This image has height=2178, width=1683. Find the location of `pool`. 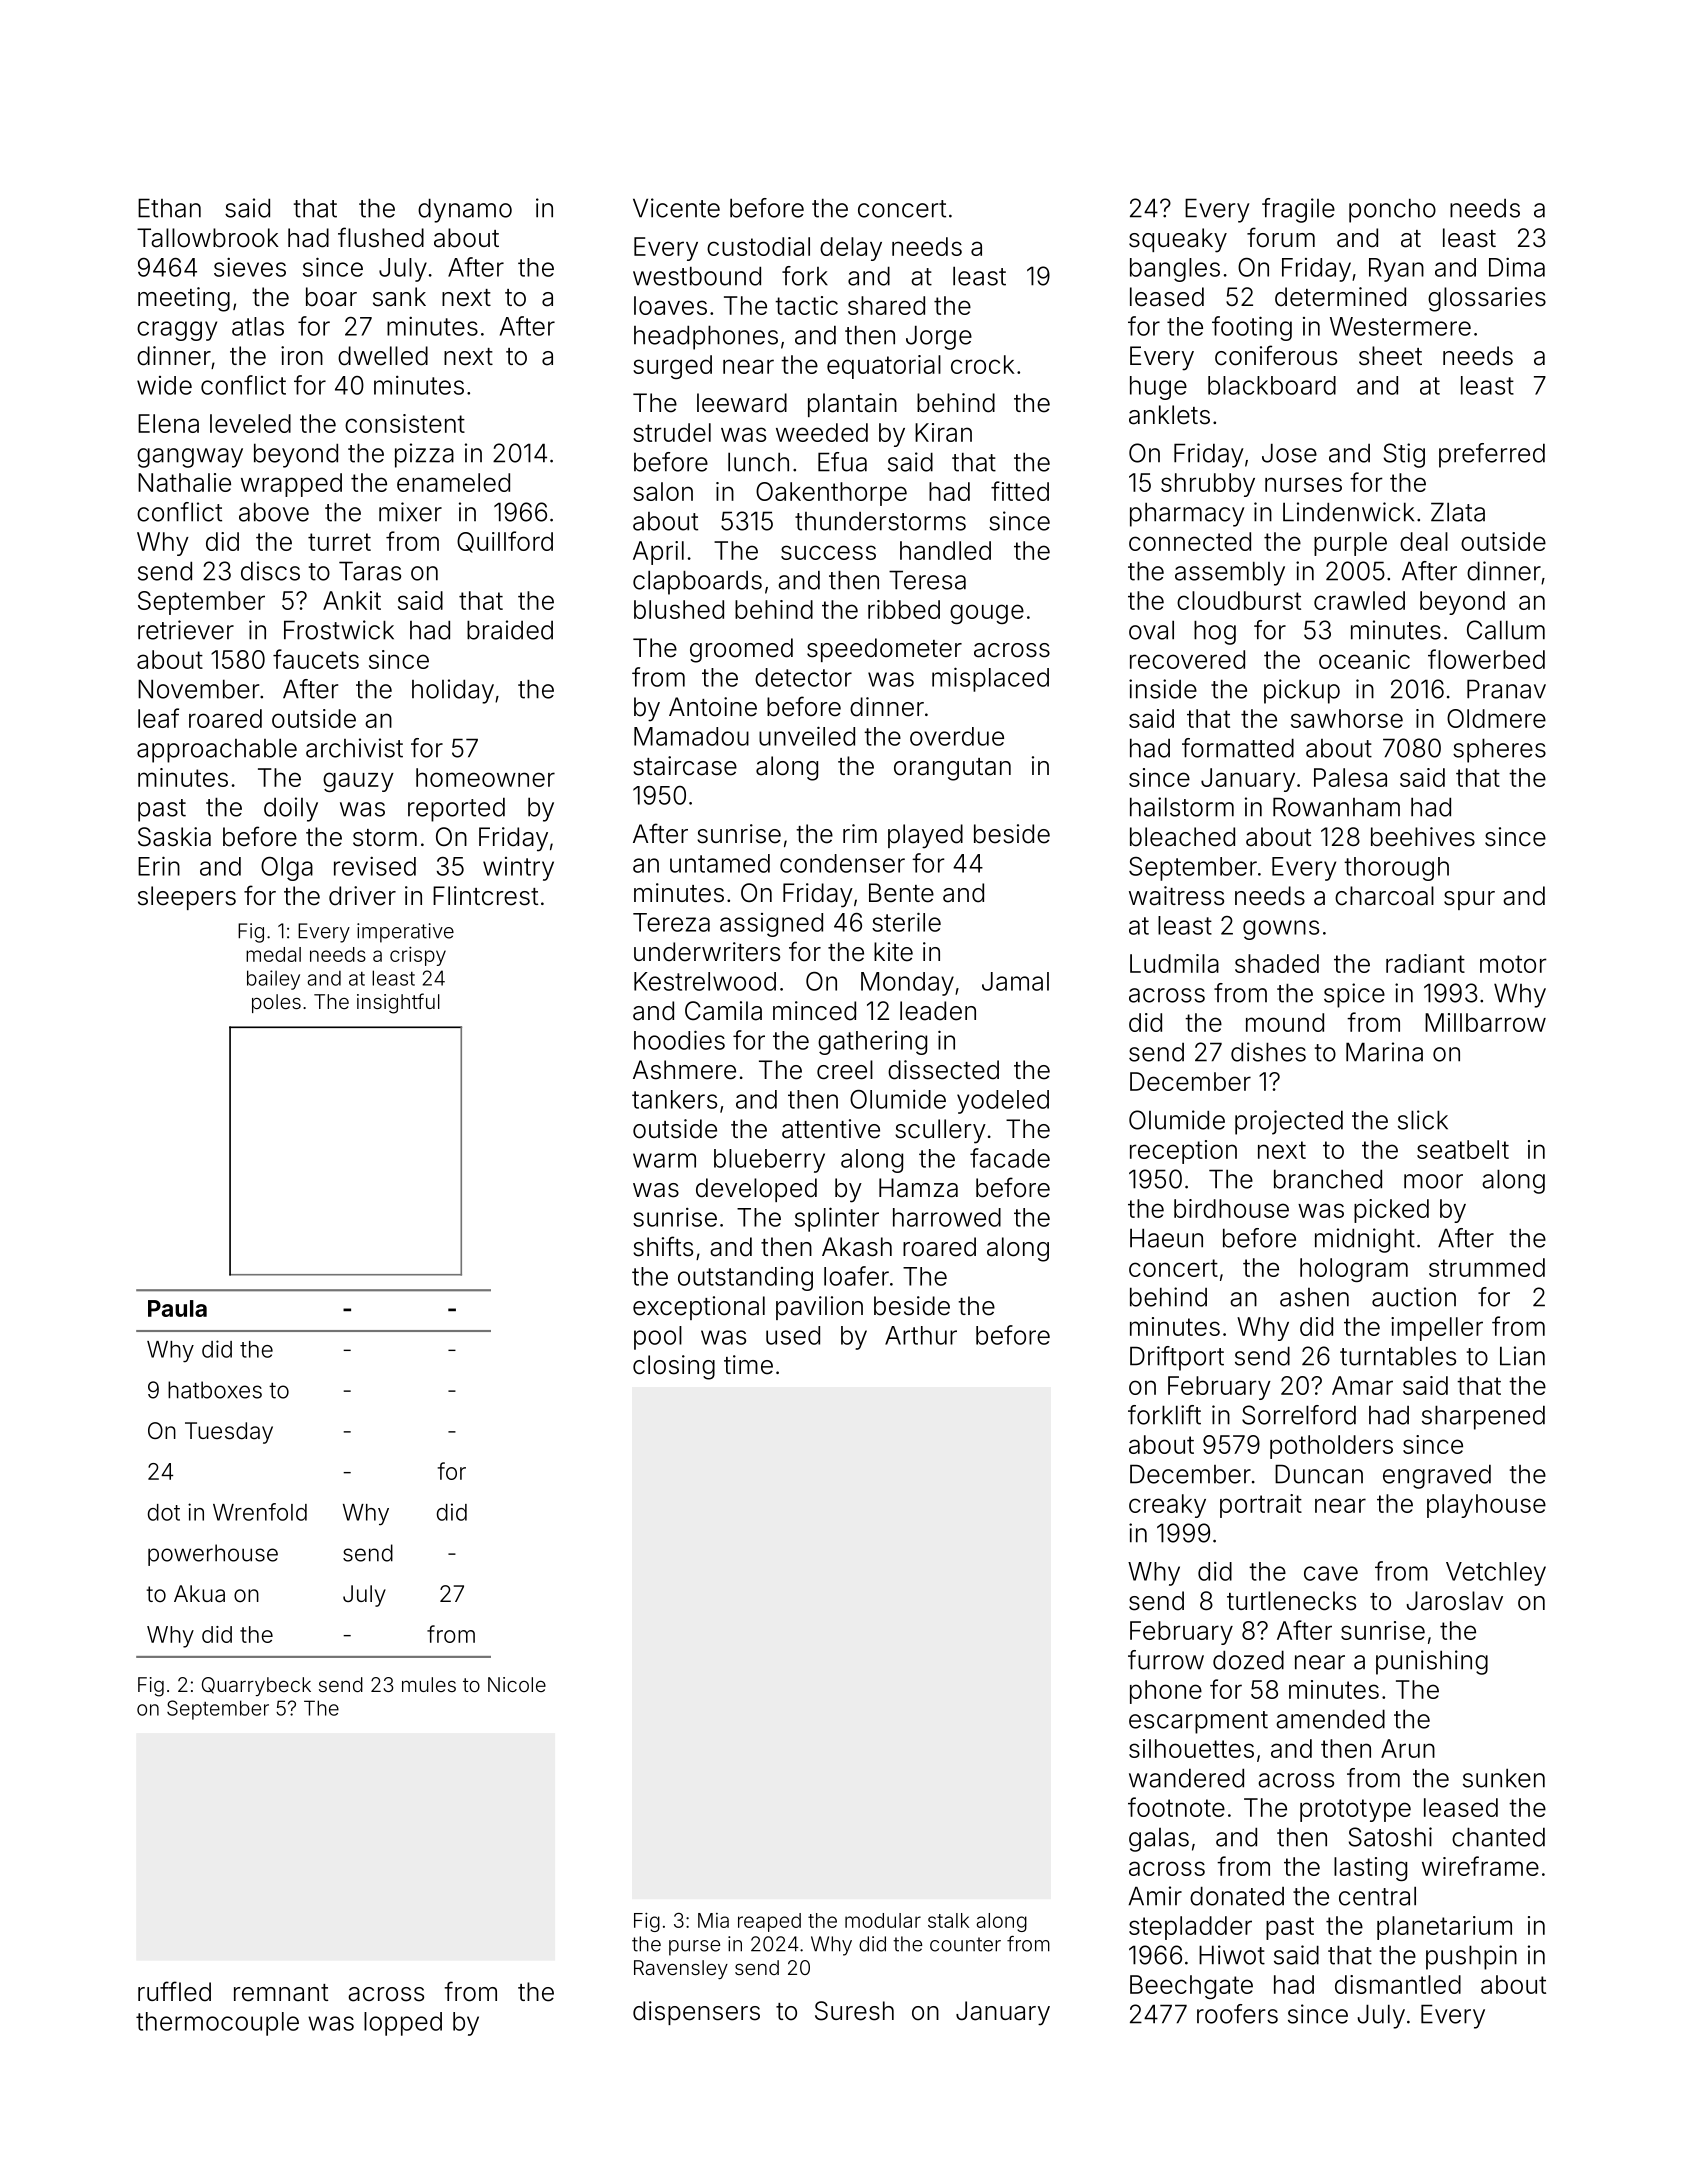

pool is located at coordinates (658, 1338).
